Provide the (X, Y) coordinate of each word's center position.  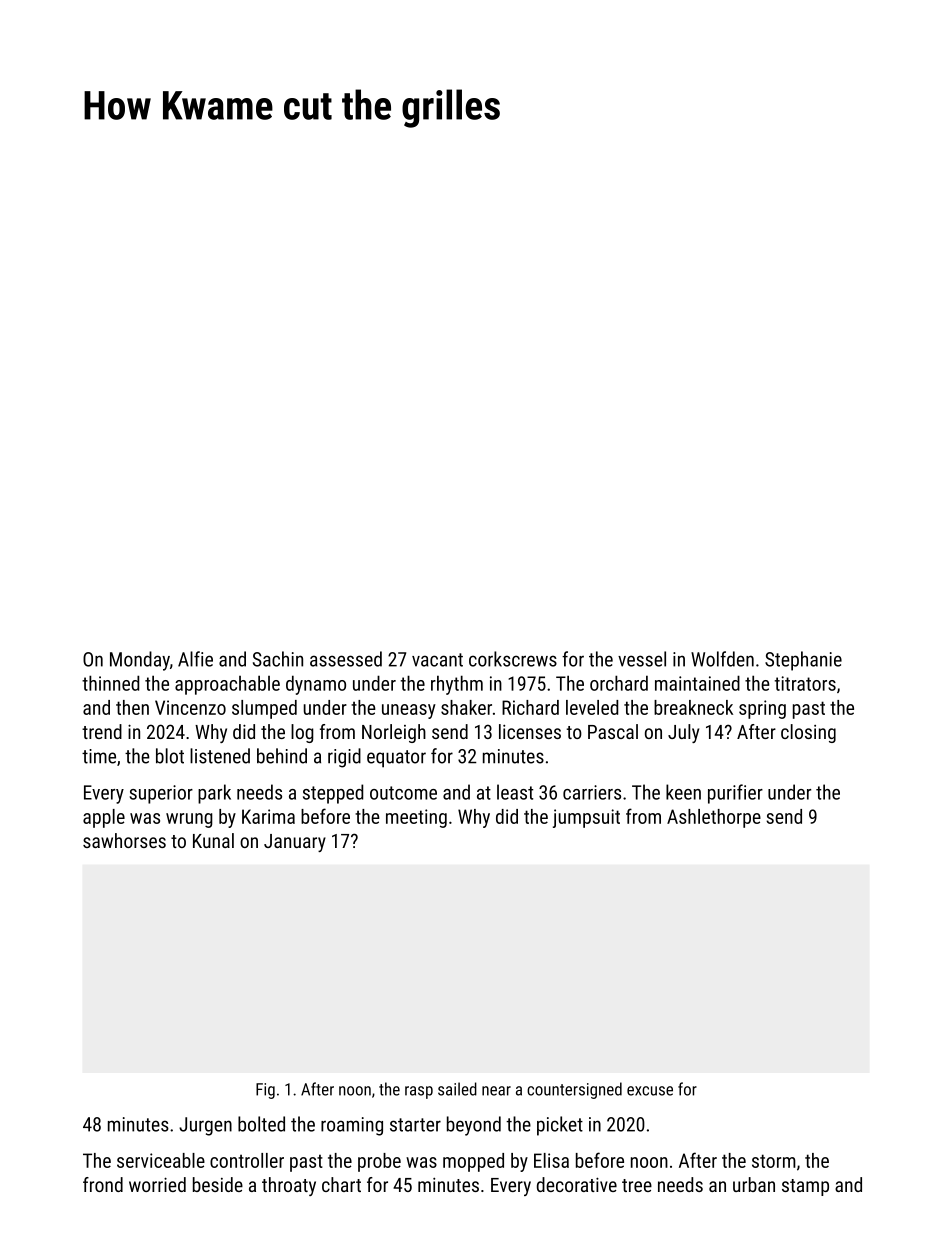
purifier (735, 794)
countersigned (574, 1090)
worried (157, 1184)
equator (396, 759)
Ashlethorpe (714, 818)
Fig (265, 1091)
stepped (333, 794)
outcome (403, 793)
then (132, 707)
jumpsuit (586, 818)
